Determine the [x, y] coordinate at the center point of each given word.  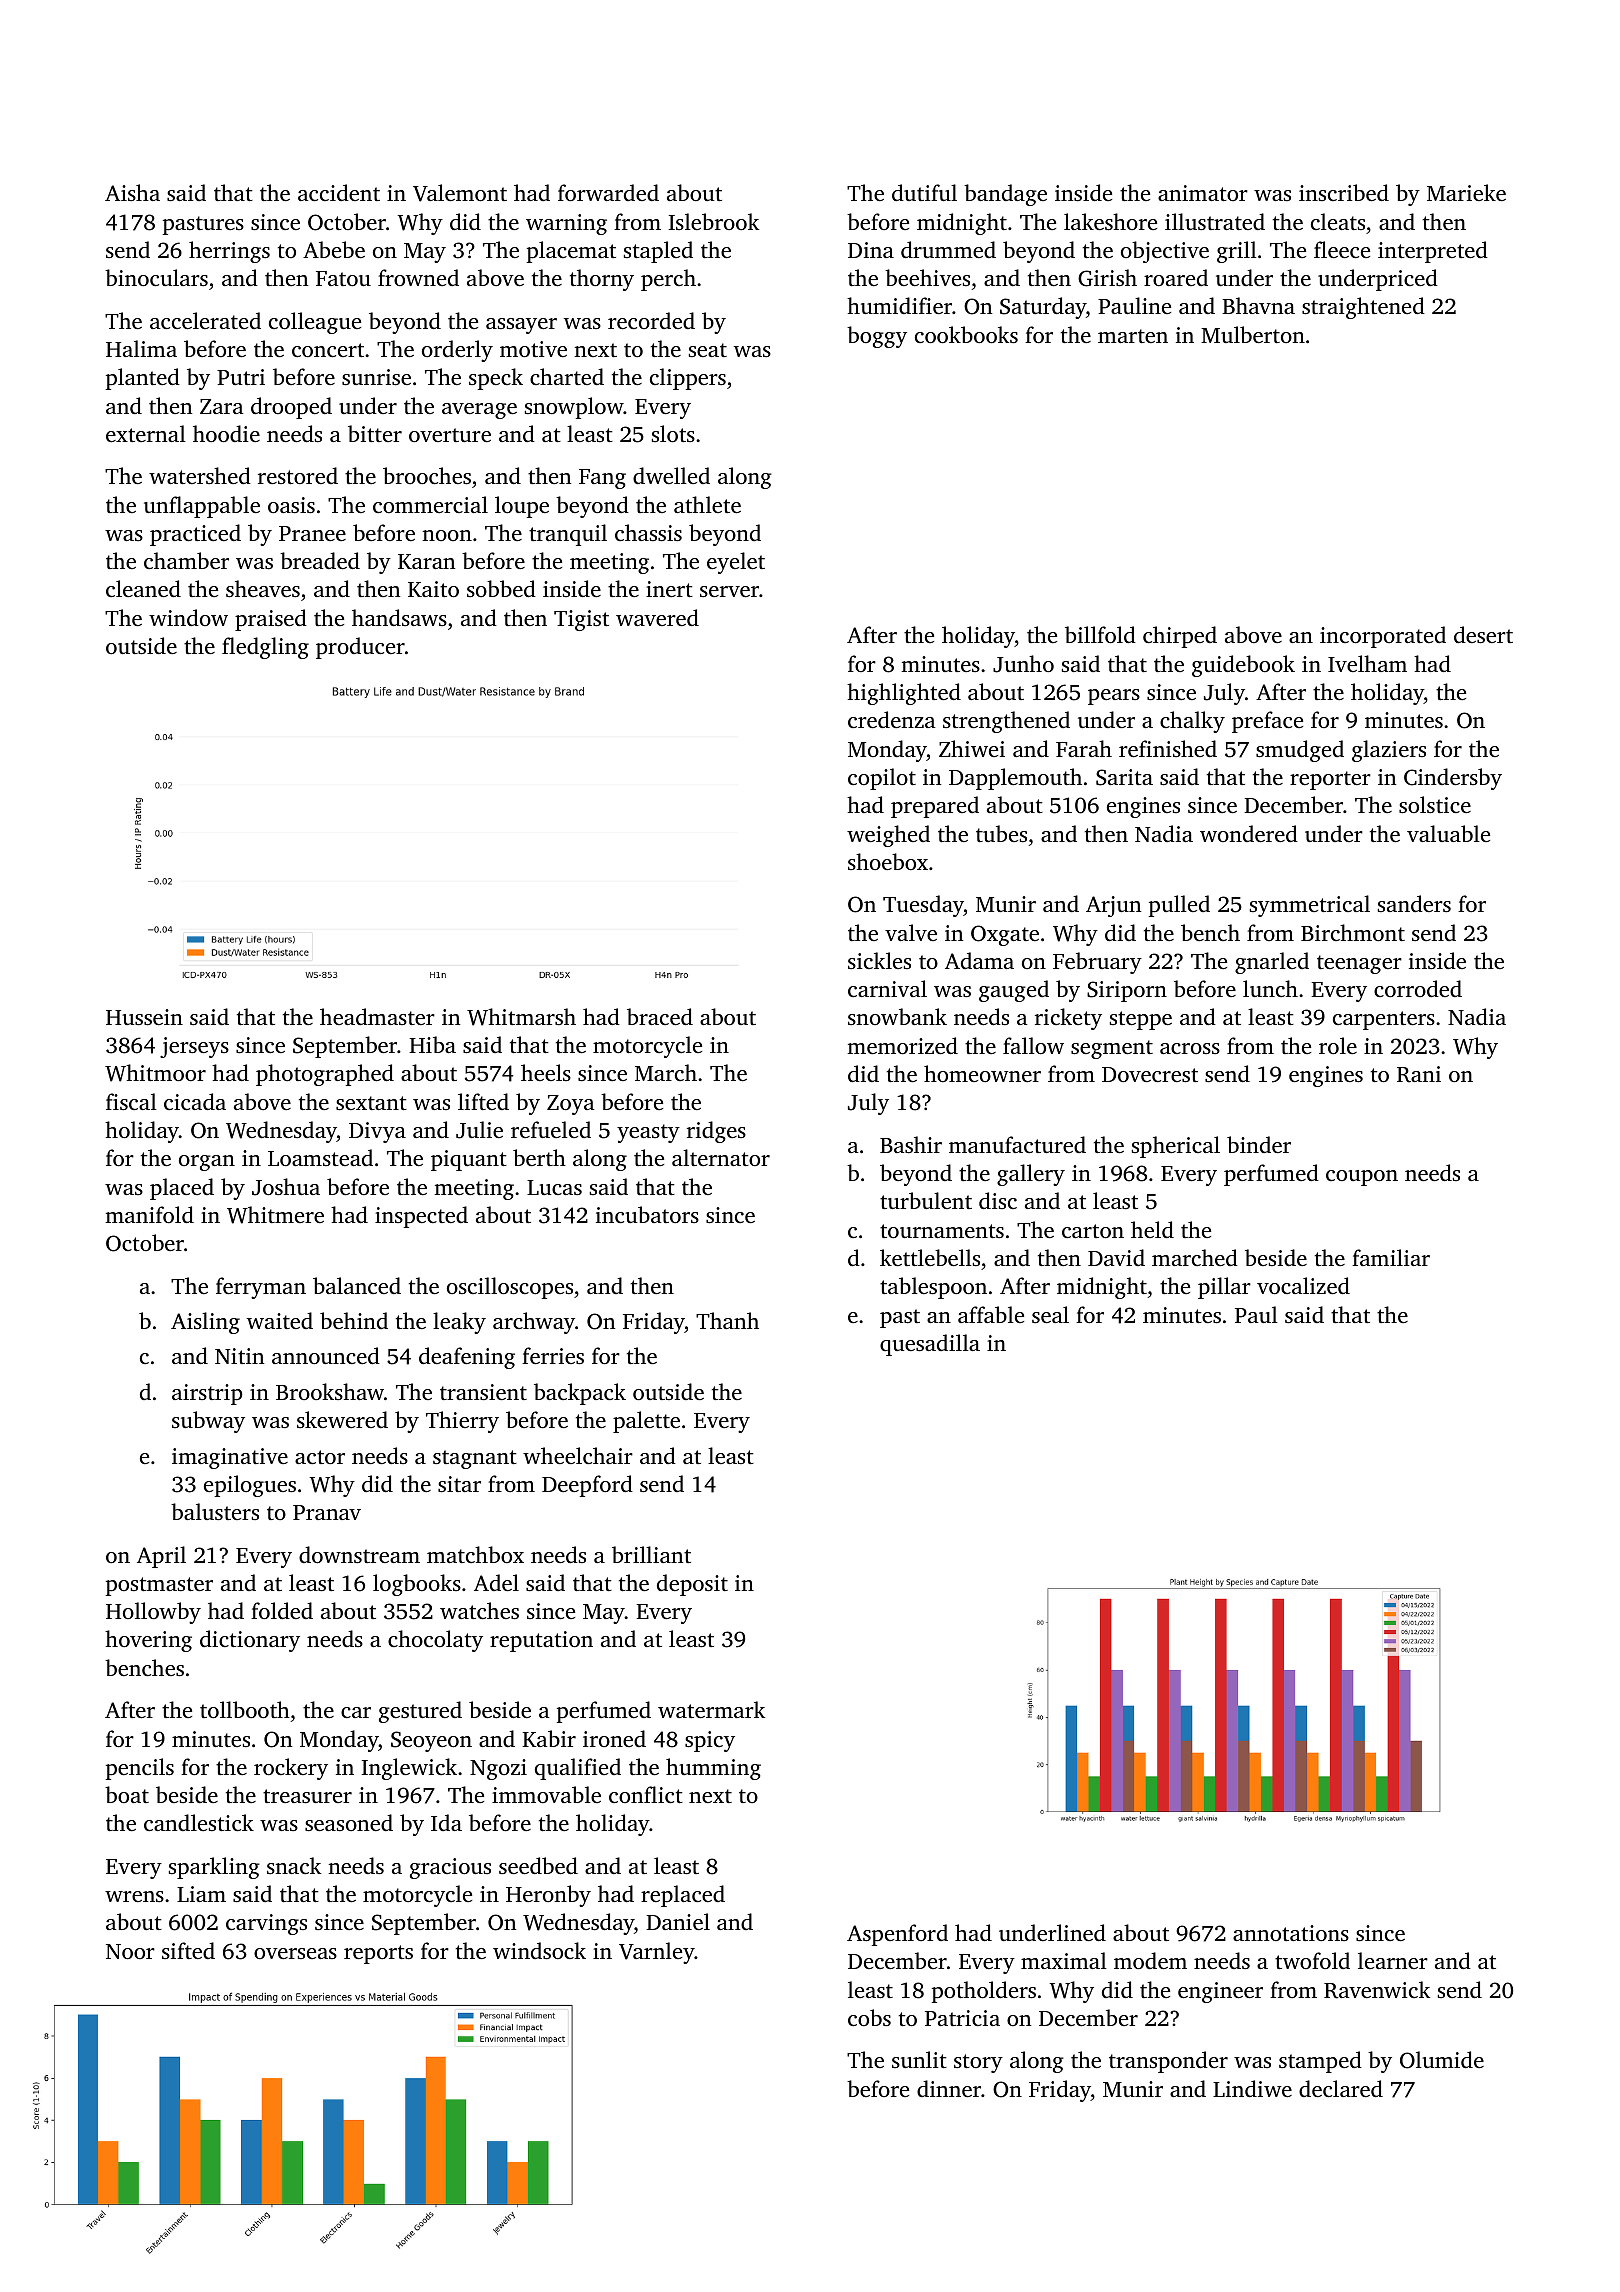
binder [1259, 1144]
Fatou [343, 278]
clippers [688, 379]
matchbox [475, 1554]
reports [378, 1954]
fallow [1033, 1045]
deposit [692, 1585]
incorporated [1383, 637]
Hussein [144, 1017]
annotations [1291, 1933]
